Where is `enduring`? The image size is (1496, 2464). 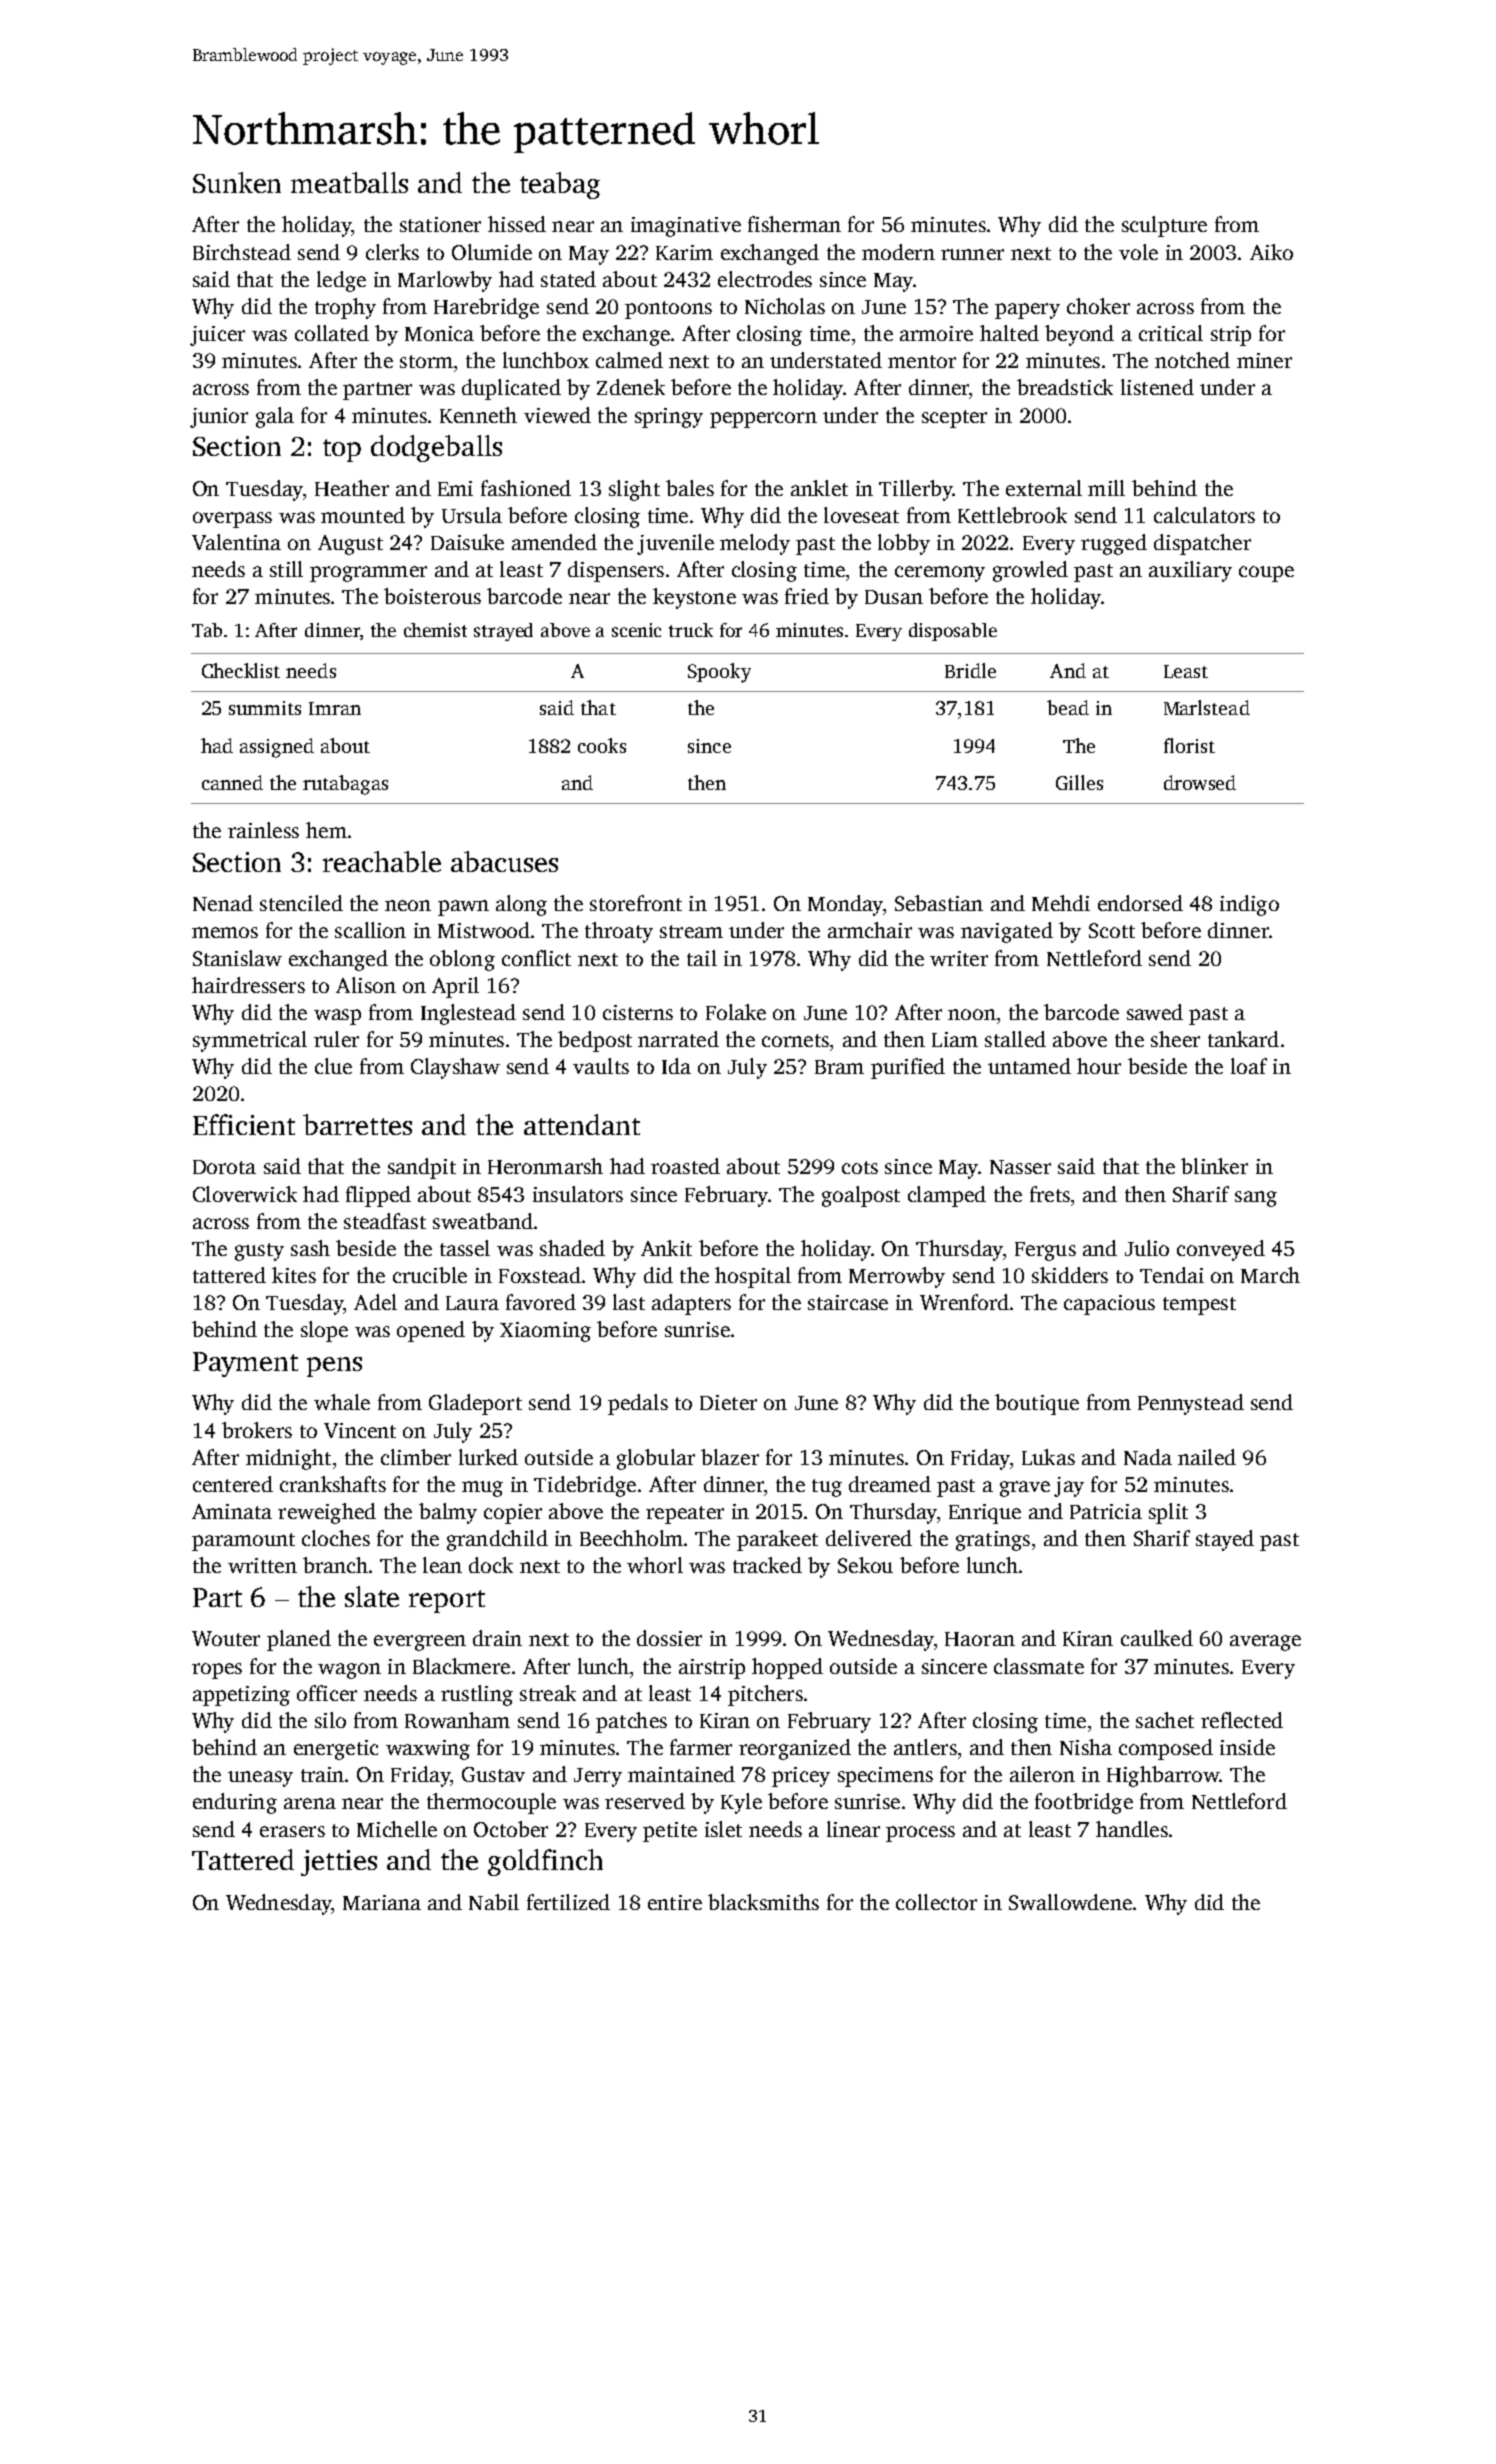 enduring is located at coordinates (235, 1803).
